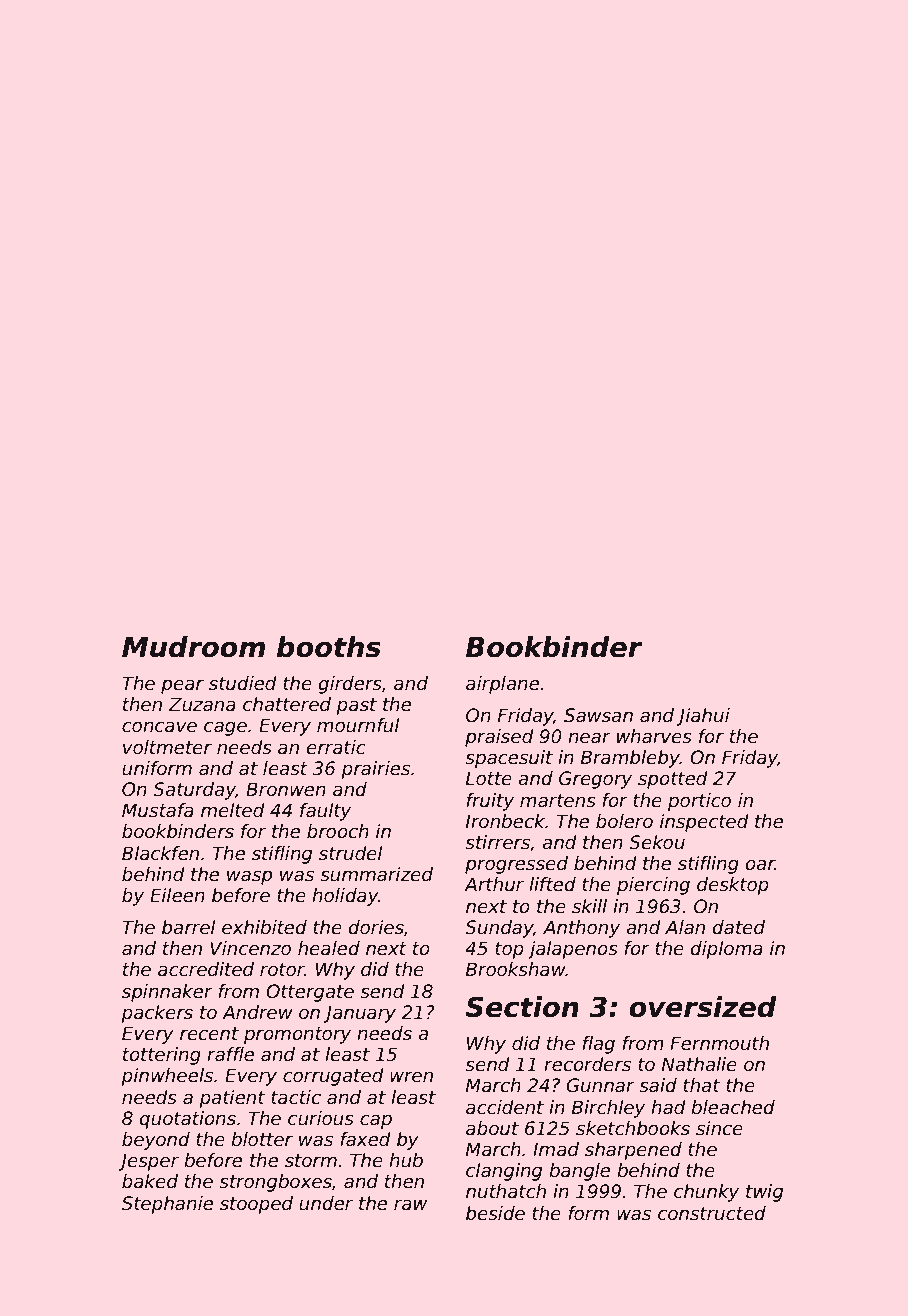 The image size is (908, 1316). What do you see at coordinates (719, 1043) in the document?
I see `Fernmouth` at bounding box center [719, 1043].
